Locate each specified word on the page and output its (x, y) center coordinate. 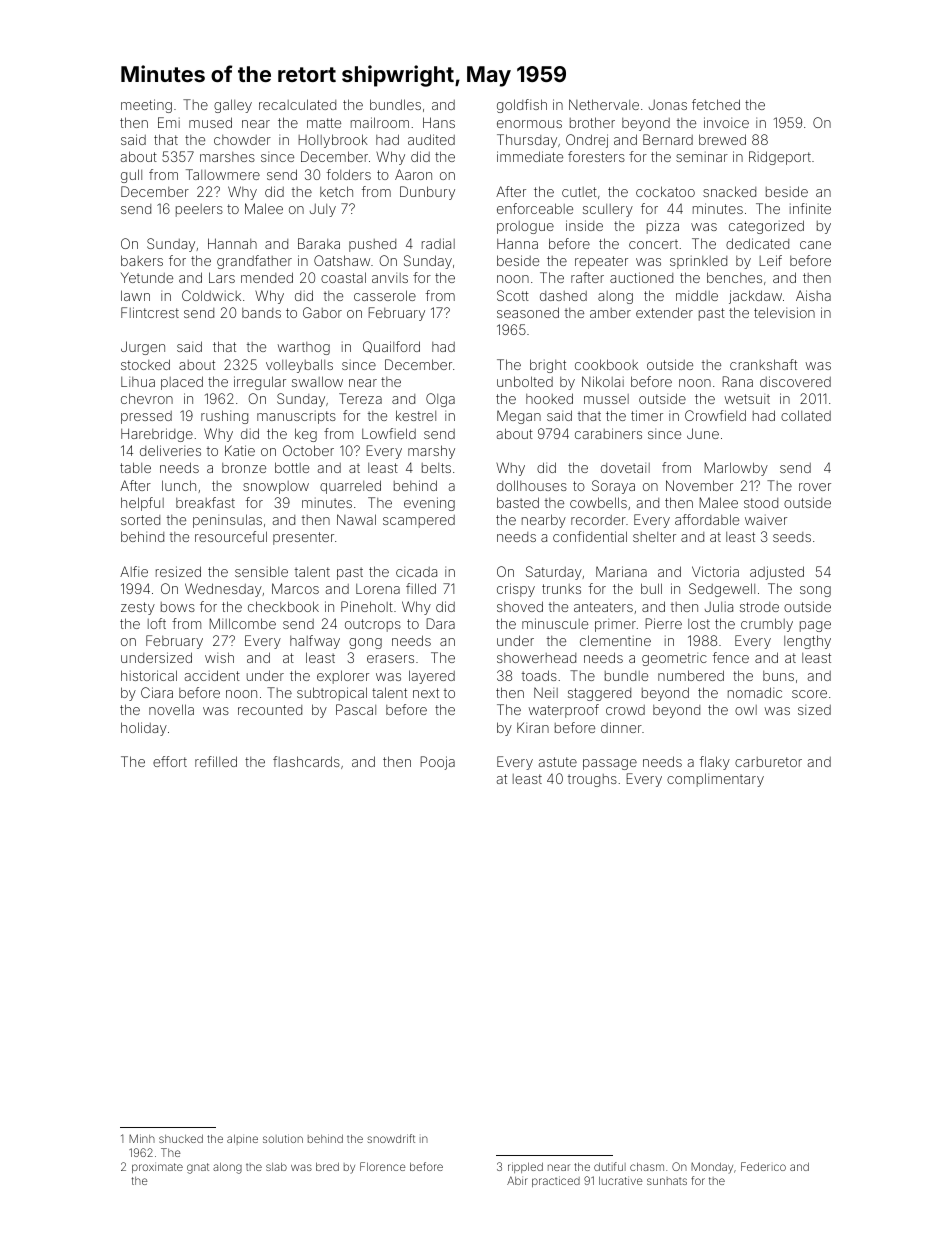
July (323, 210)
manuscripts (296, 417)
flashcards (306, 761)
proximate (157, 1167)
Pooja (438, 763)
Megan (519, 417)
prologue (525, 227)
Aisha (813, 295)
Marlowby (736, 469)
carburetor (768, 762)
